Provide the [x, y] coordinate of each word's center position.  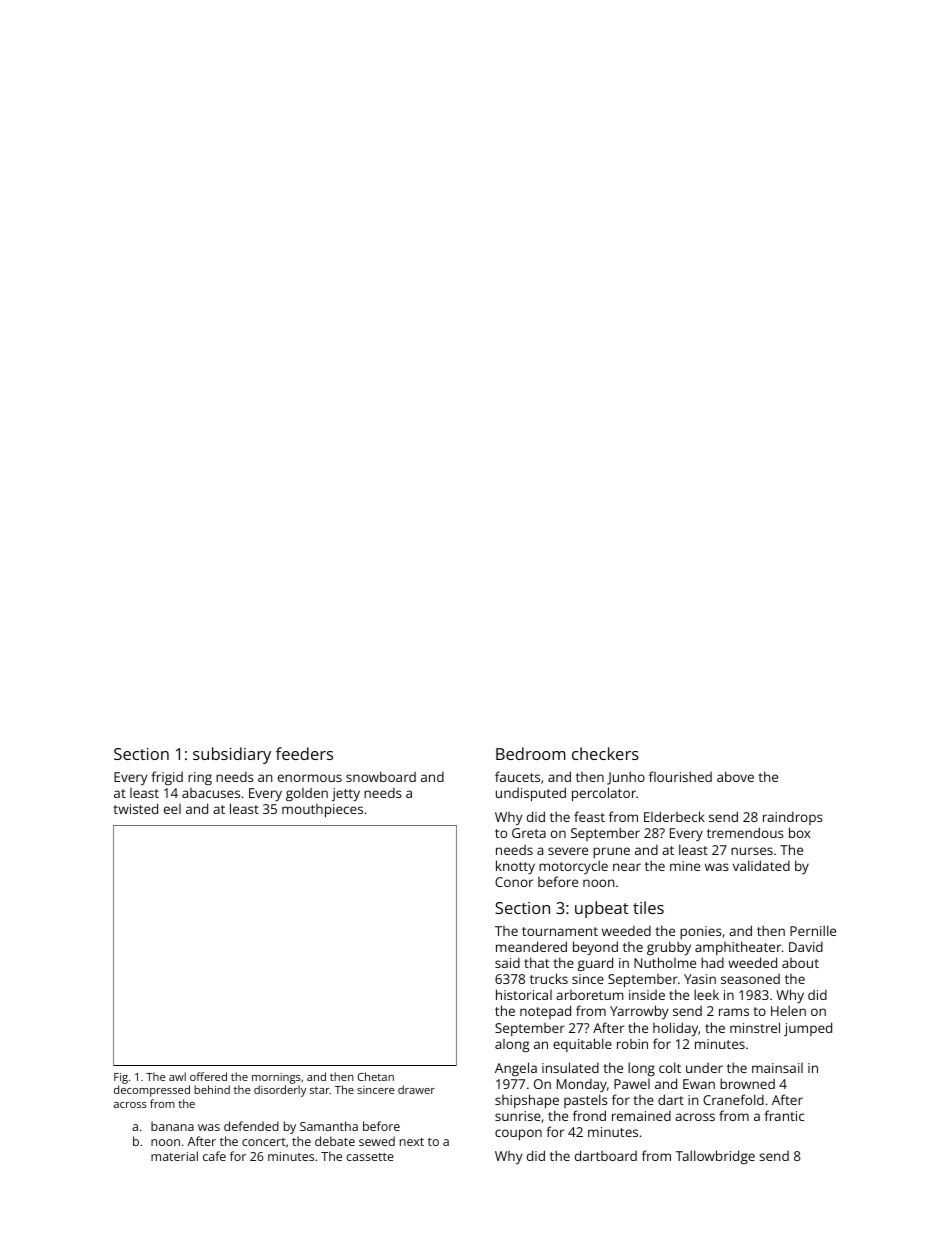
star [320, 1090]
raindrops [793, 818]
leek [706, 994]
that [537, 962]
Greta [529, 833]
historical [524, 994]
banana [172, 1126]
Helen [788, 1010]
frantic [784, 1115]
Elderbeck [674, 816]
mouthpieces [322, 811]
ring [200, 778]
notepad [545, 1012]
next [412, 1142]
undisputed [531, 794]
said [507, 963]
